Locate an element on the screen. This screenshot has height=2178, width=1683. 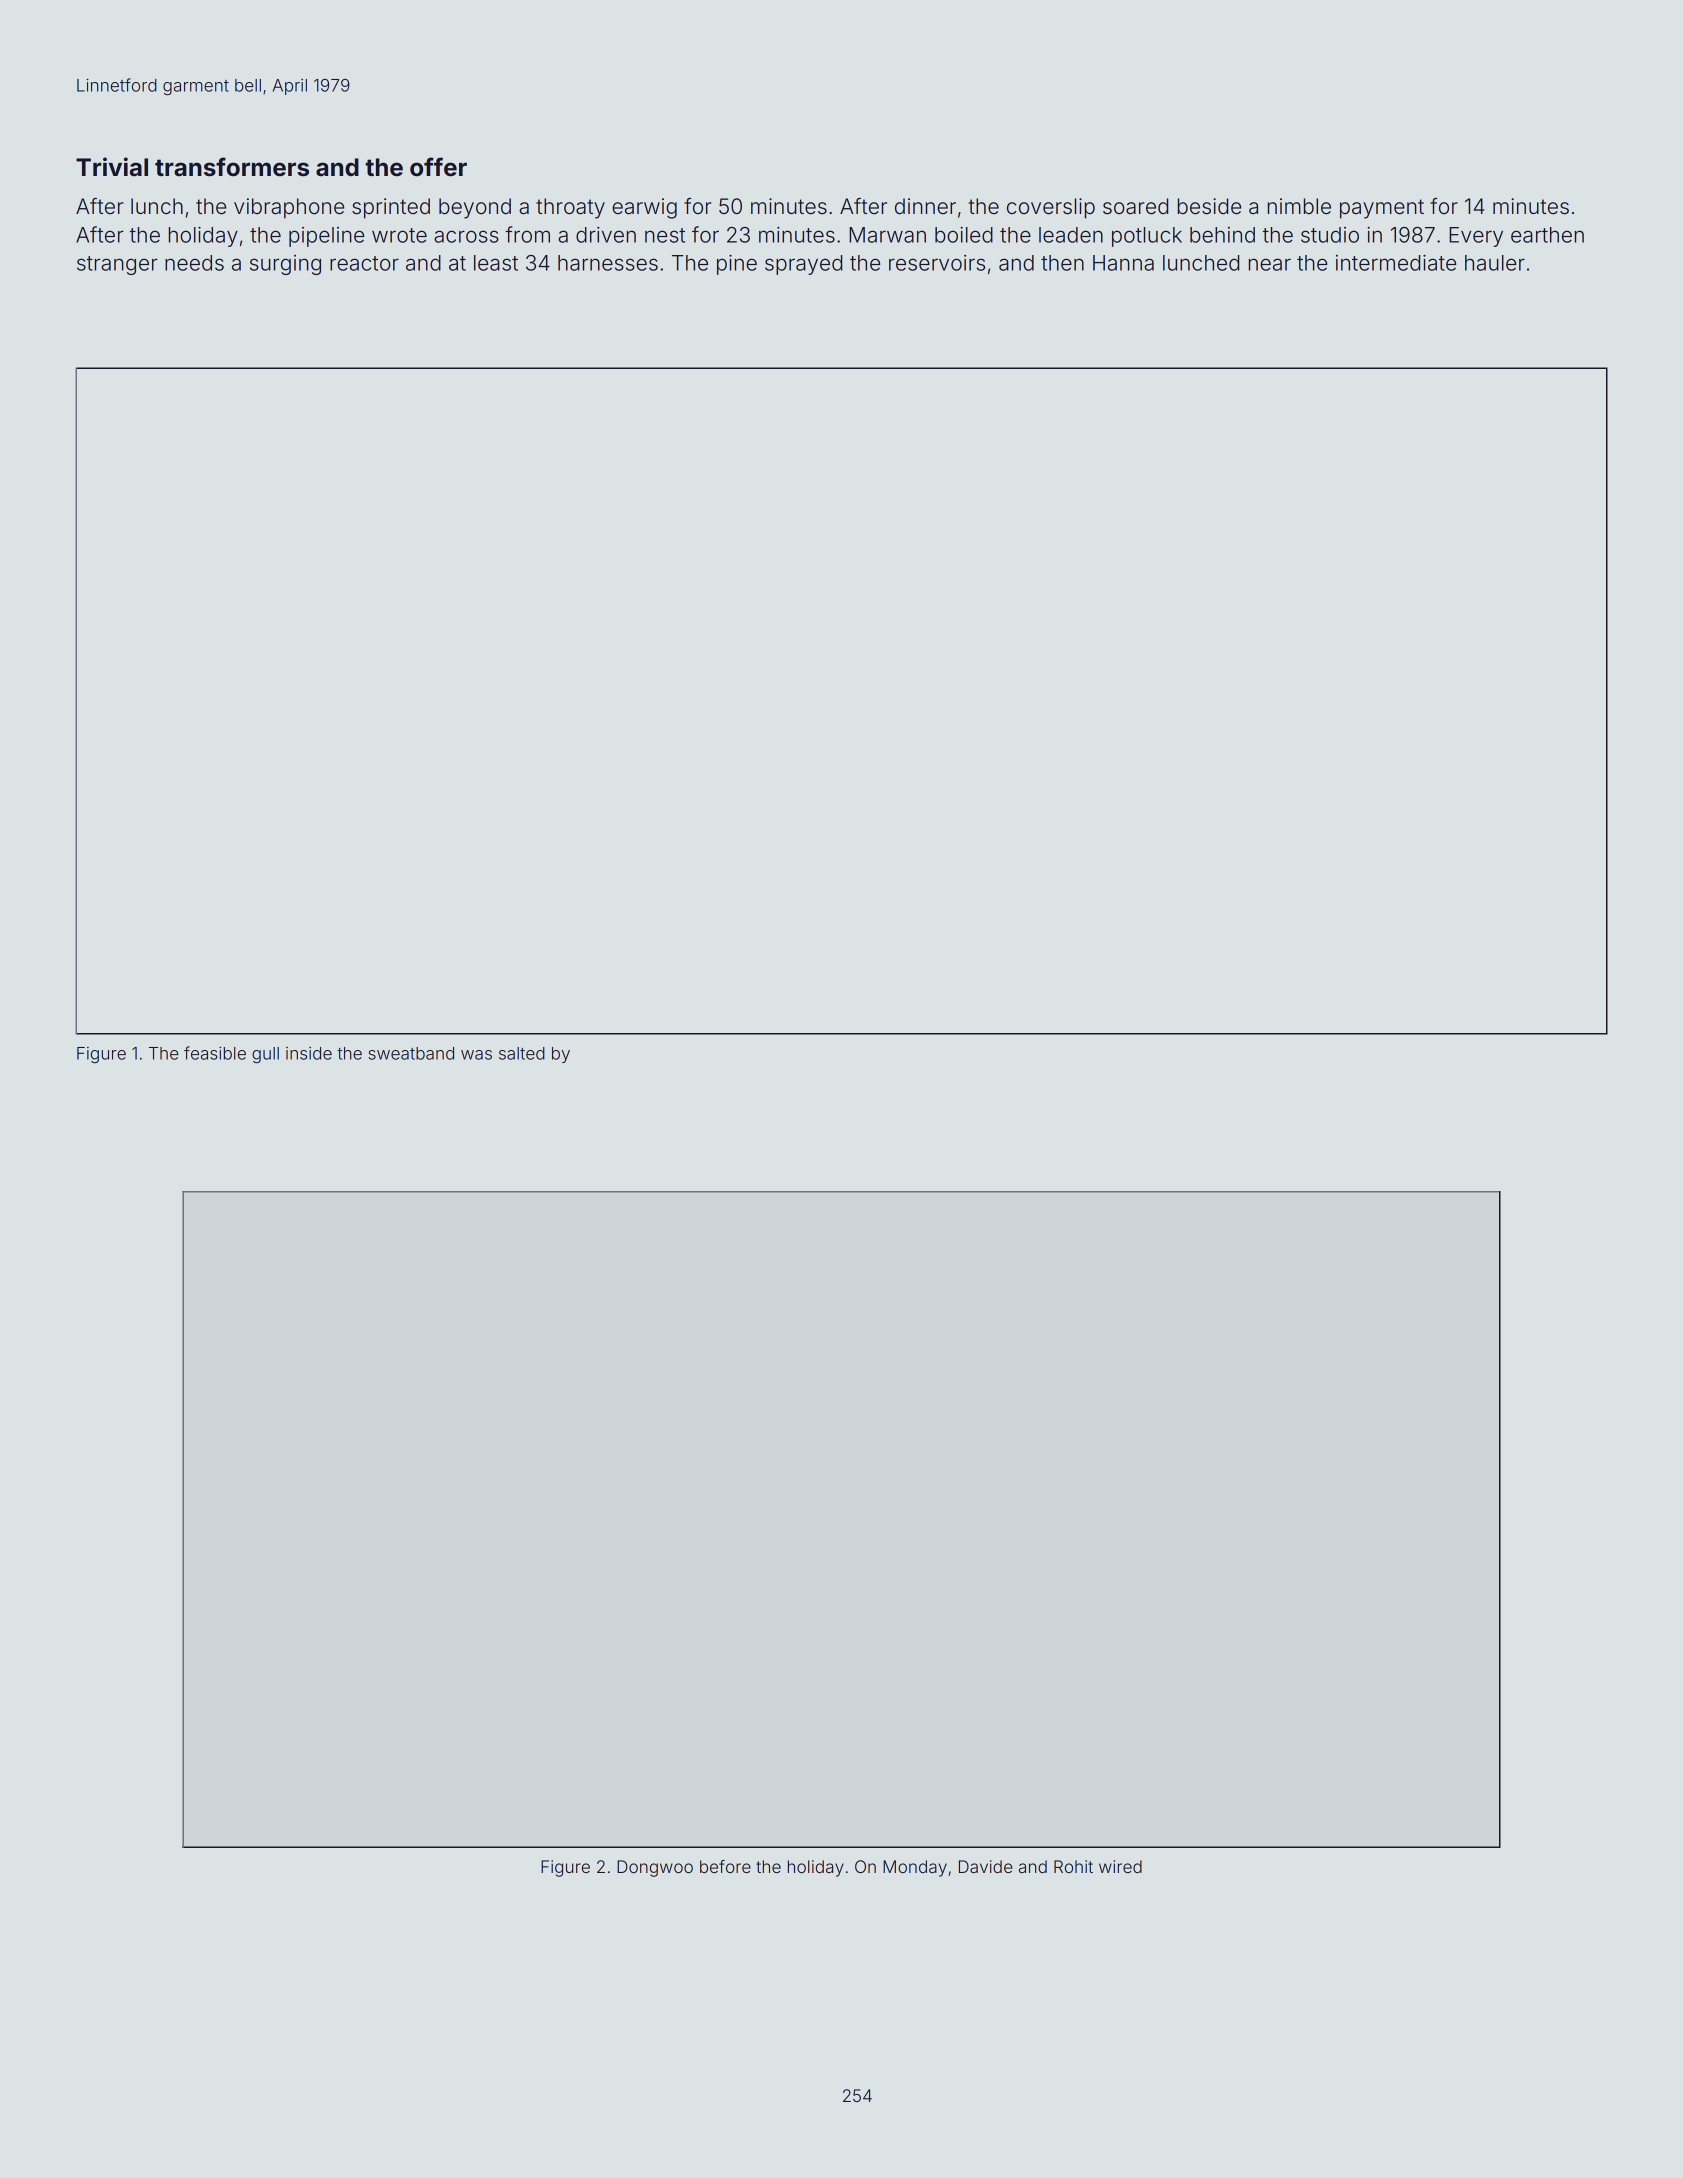
before is located at coordinates (725, 1866).
